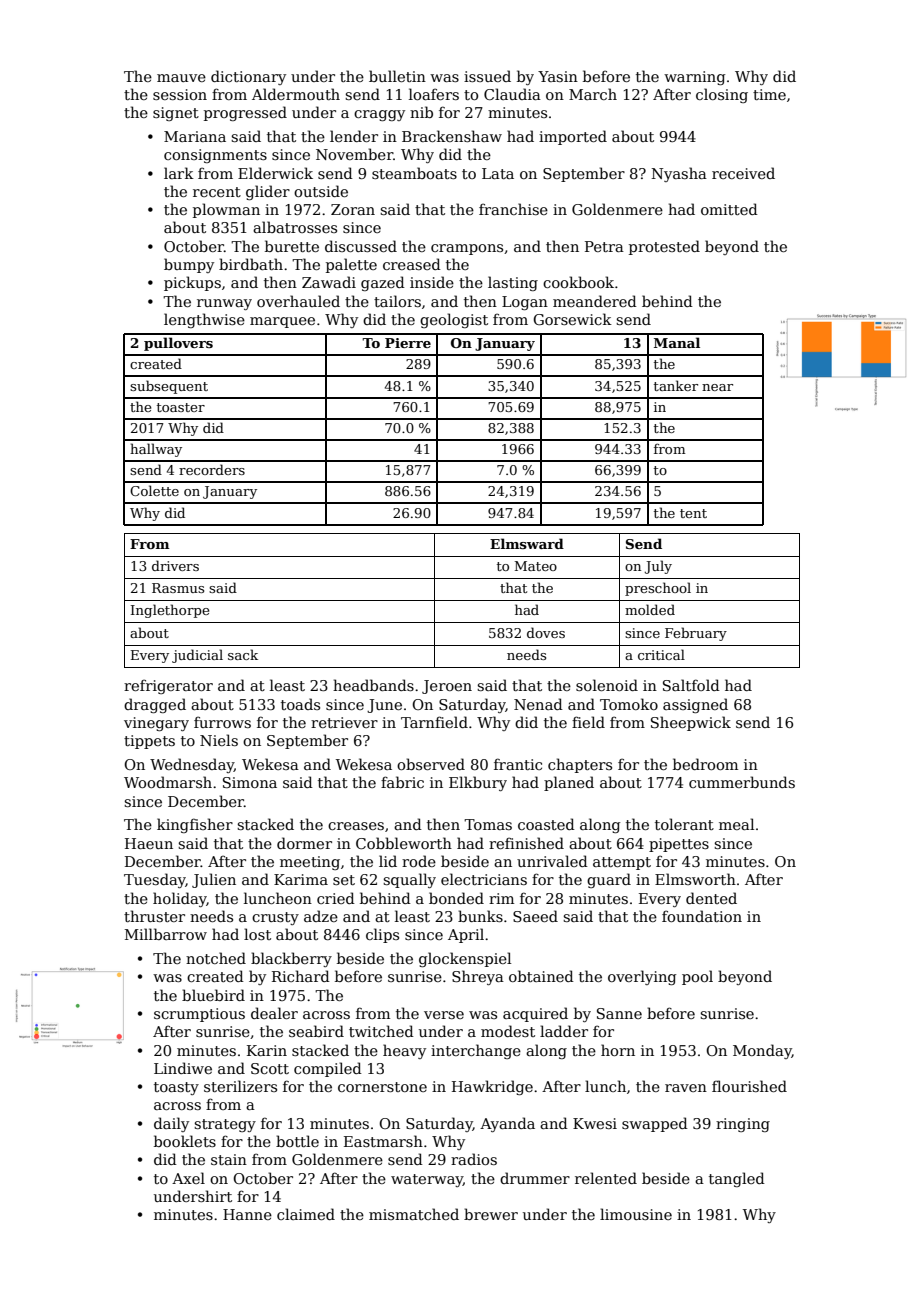  Describe the element at coordinates (300, 704) in the page. I see `toads` at that location.
